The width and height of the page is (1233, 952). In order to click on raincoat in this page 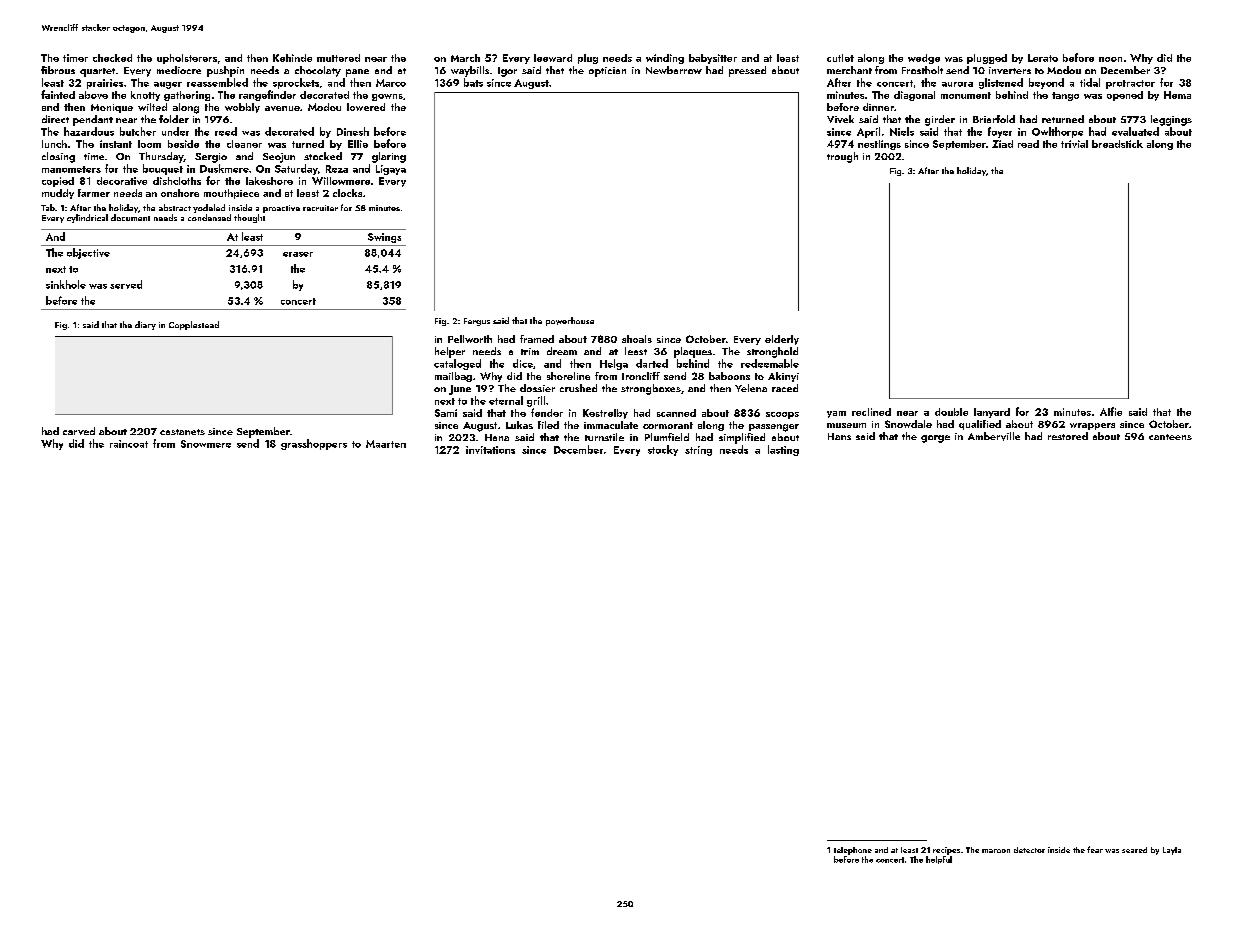, I will do `click(129, 444)`.
